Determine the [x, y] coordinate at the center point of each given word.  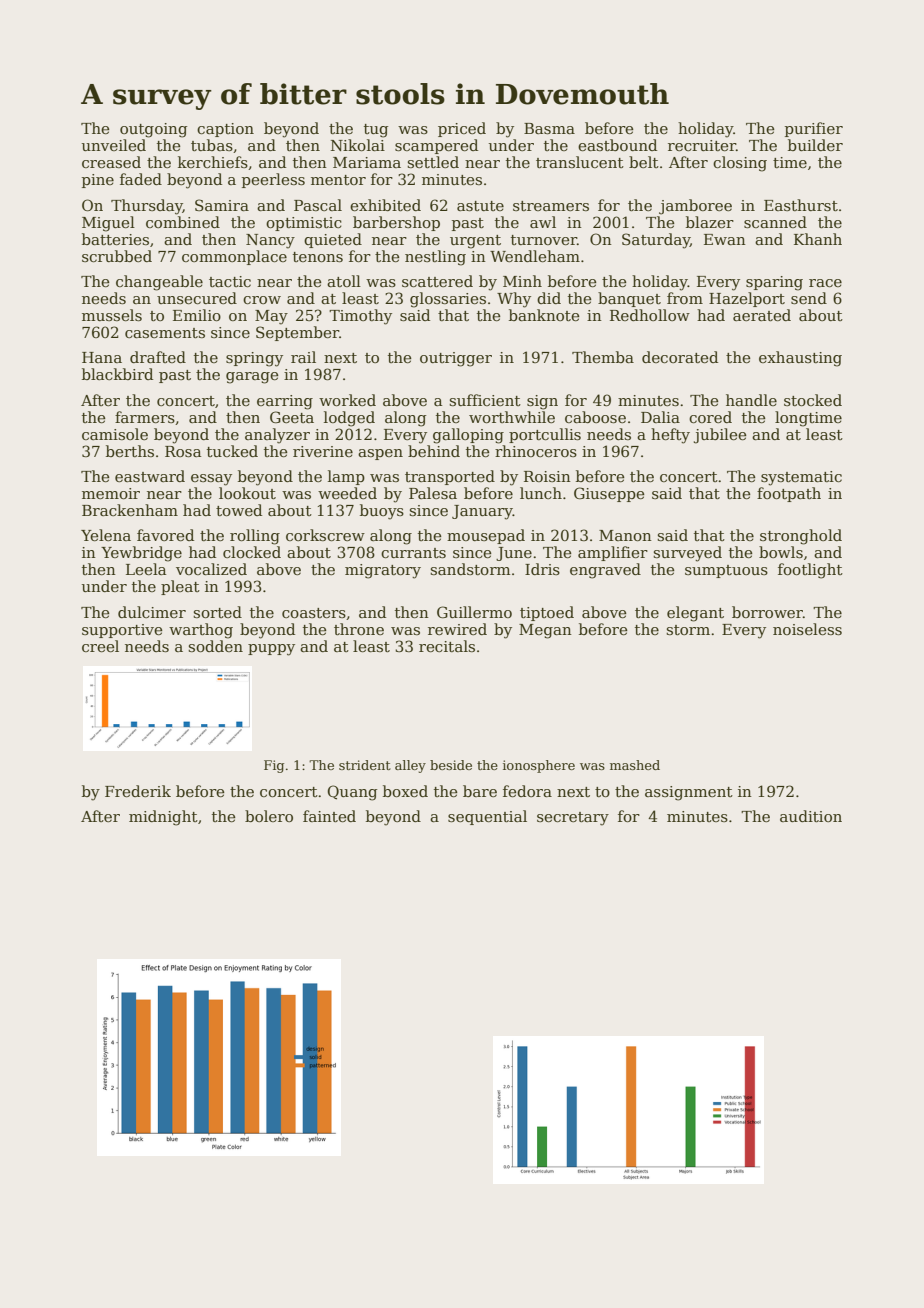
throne [359, 629]
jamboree [695, 207]
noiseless [807, 629]
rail [303, 357]
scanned [775, 222]
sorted [217, 612]
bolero [269, 816]
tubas [212, 145]
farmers [145, 417]
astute [480, 206]
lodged [349, 419]
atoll [344, 281]
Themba [603, 357]
